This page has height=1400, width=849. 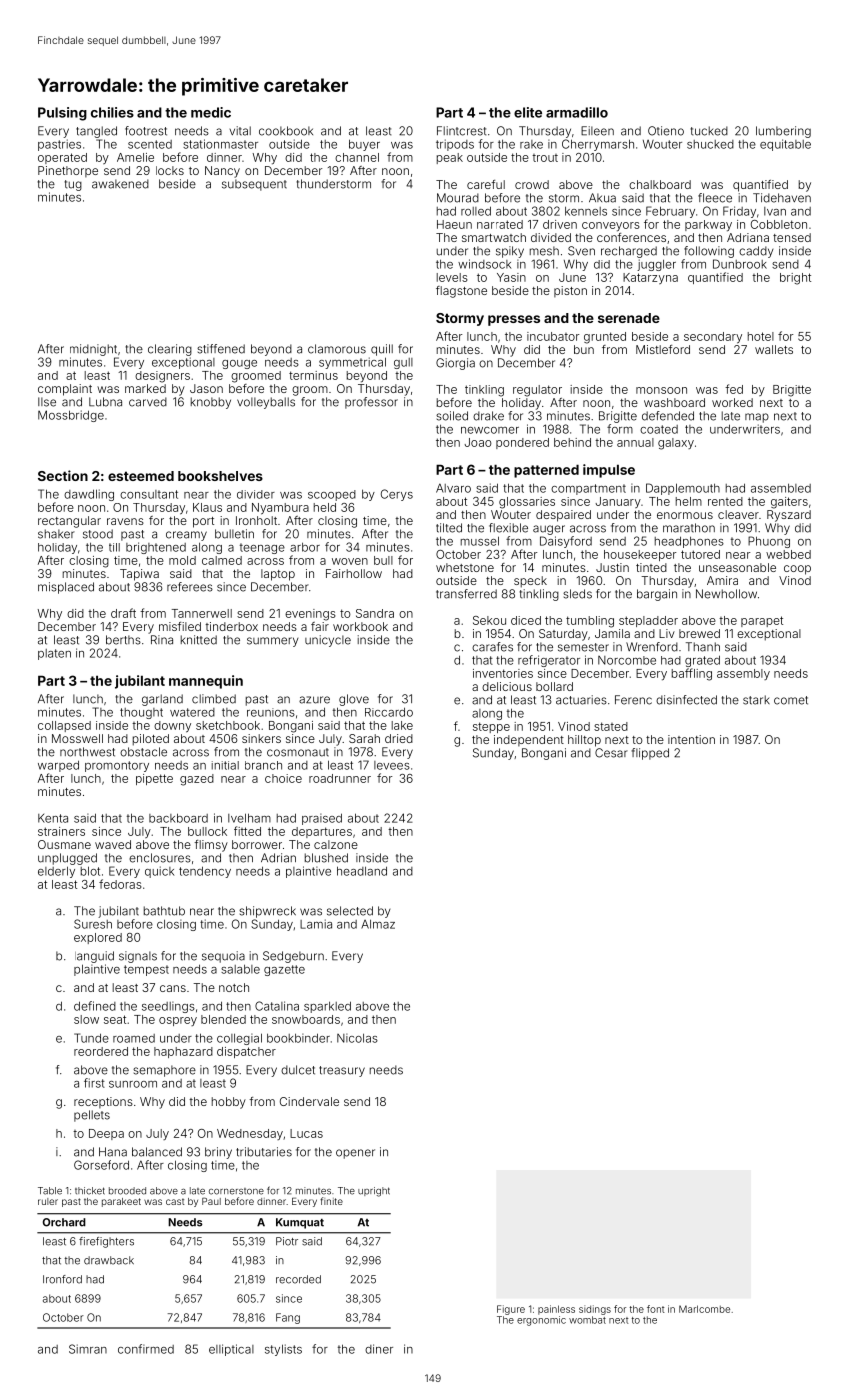 I want to click on dulcet, so click(x=298, y=1070).
